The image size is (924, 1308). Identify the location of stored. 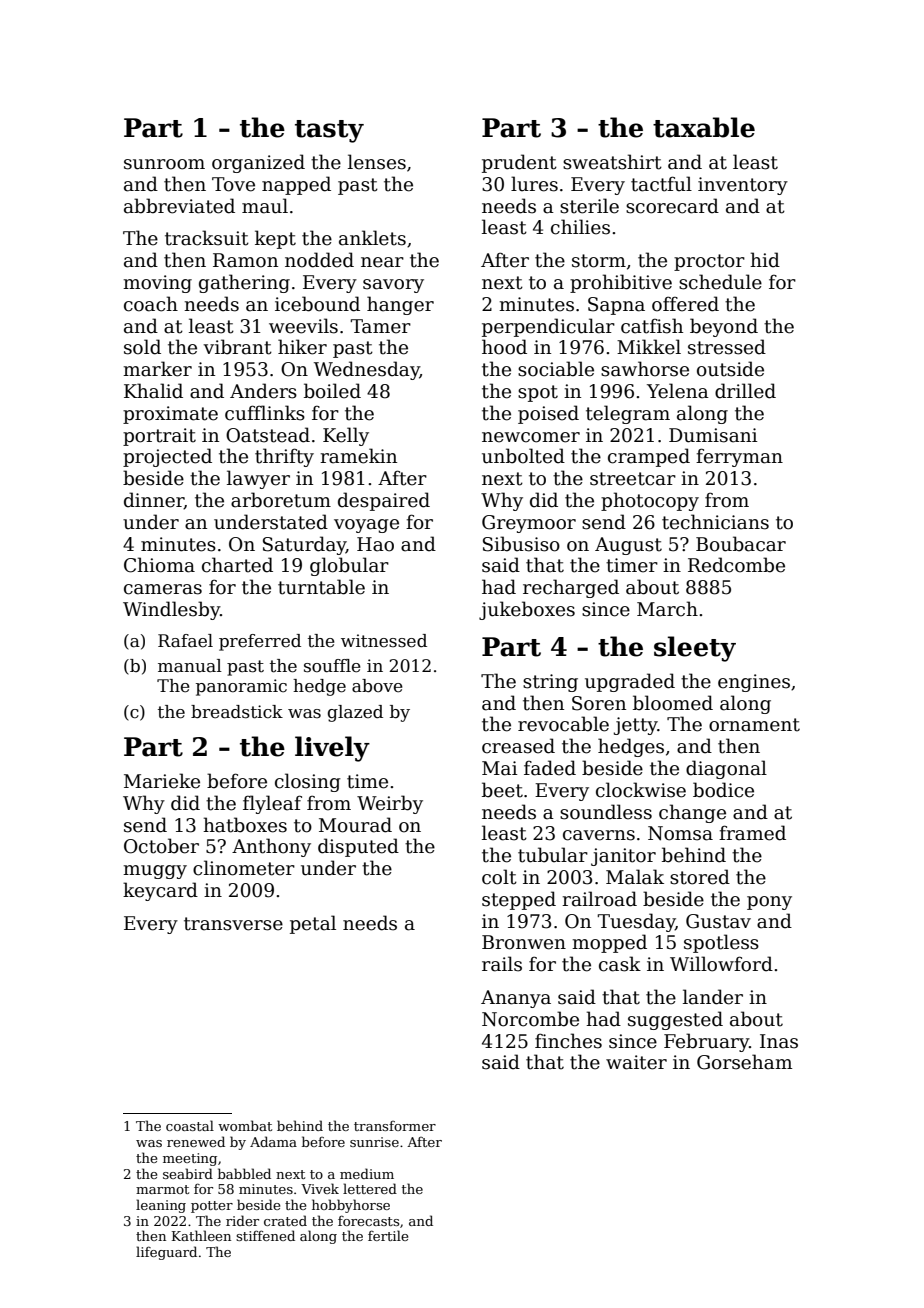
(700, 877).
